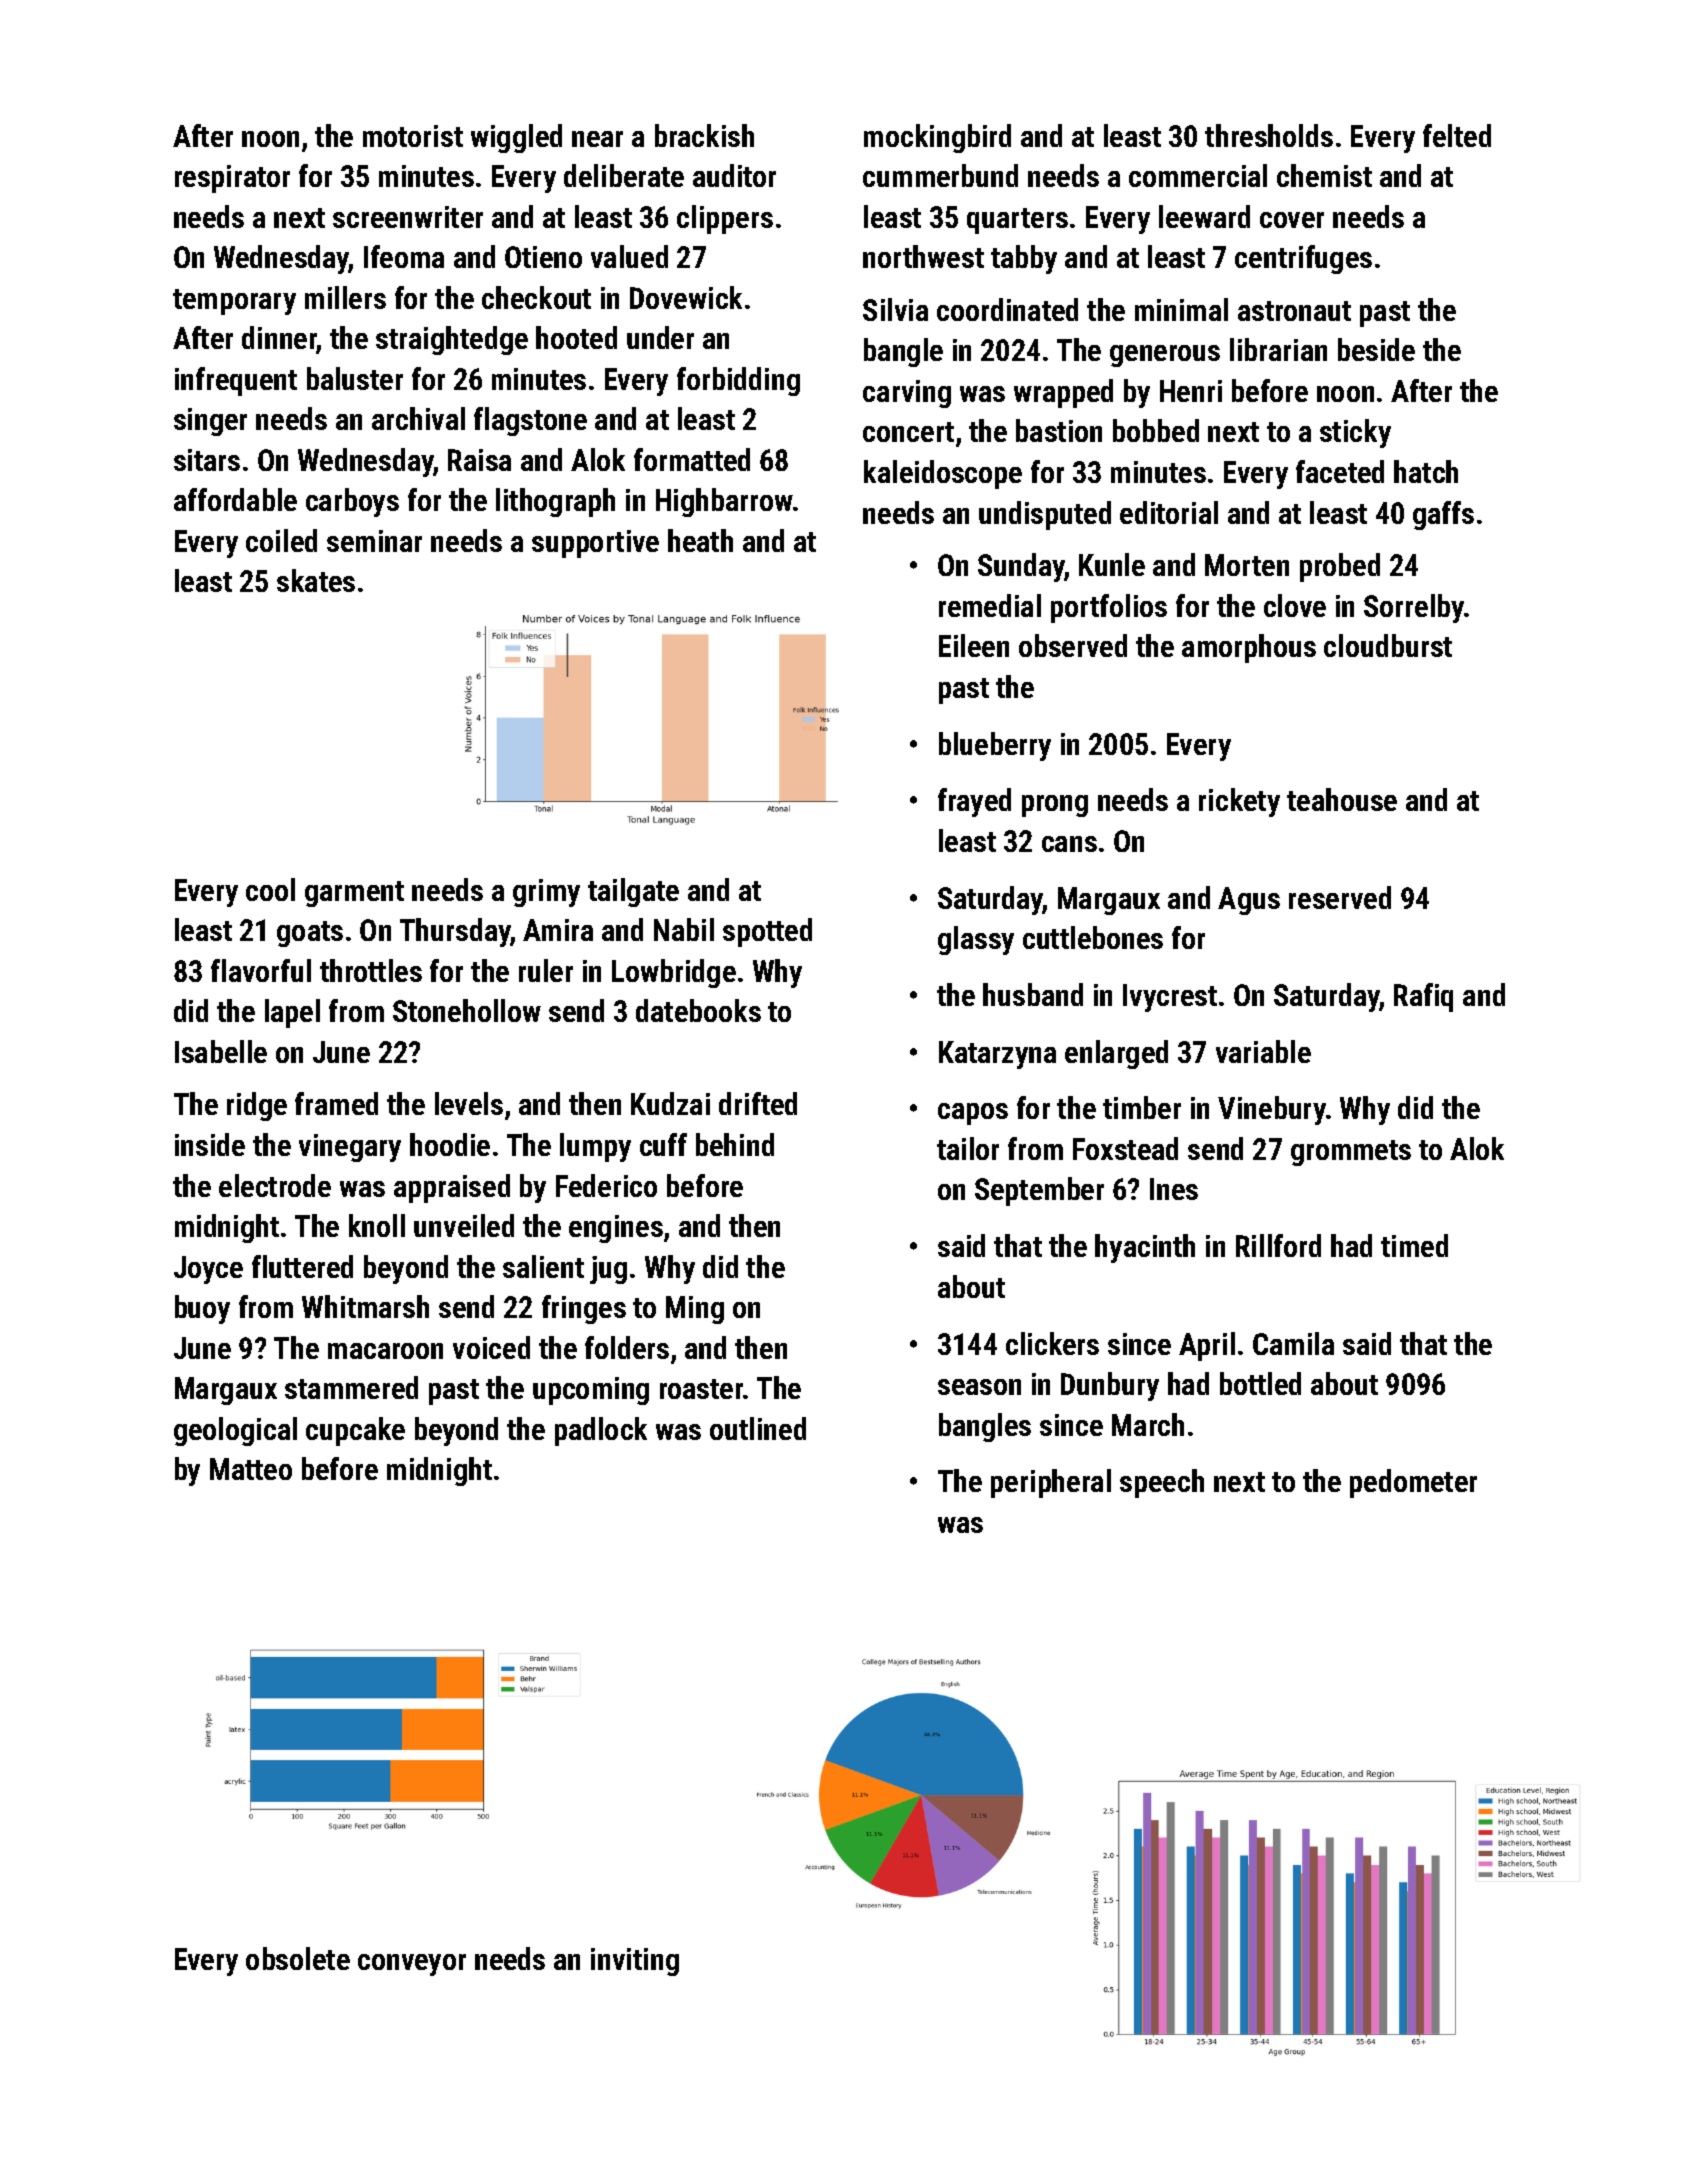 The width and height of the screenshot is (1683, 2178). What do you see at coordinates (413, 136) in the screenshot?
I see `motorist` at bounding box center [413, 136].
